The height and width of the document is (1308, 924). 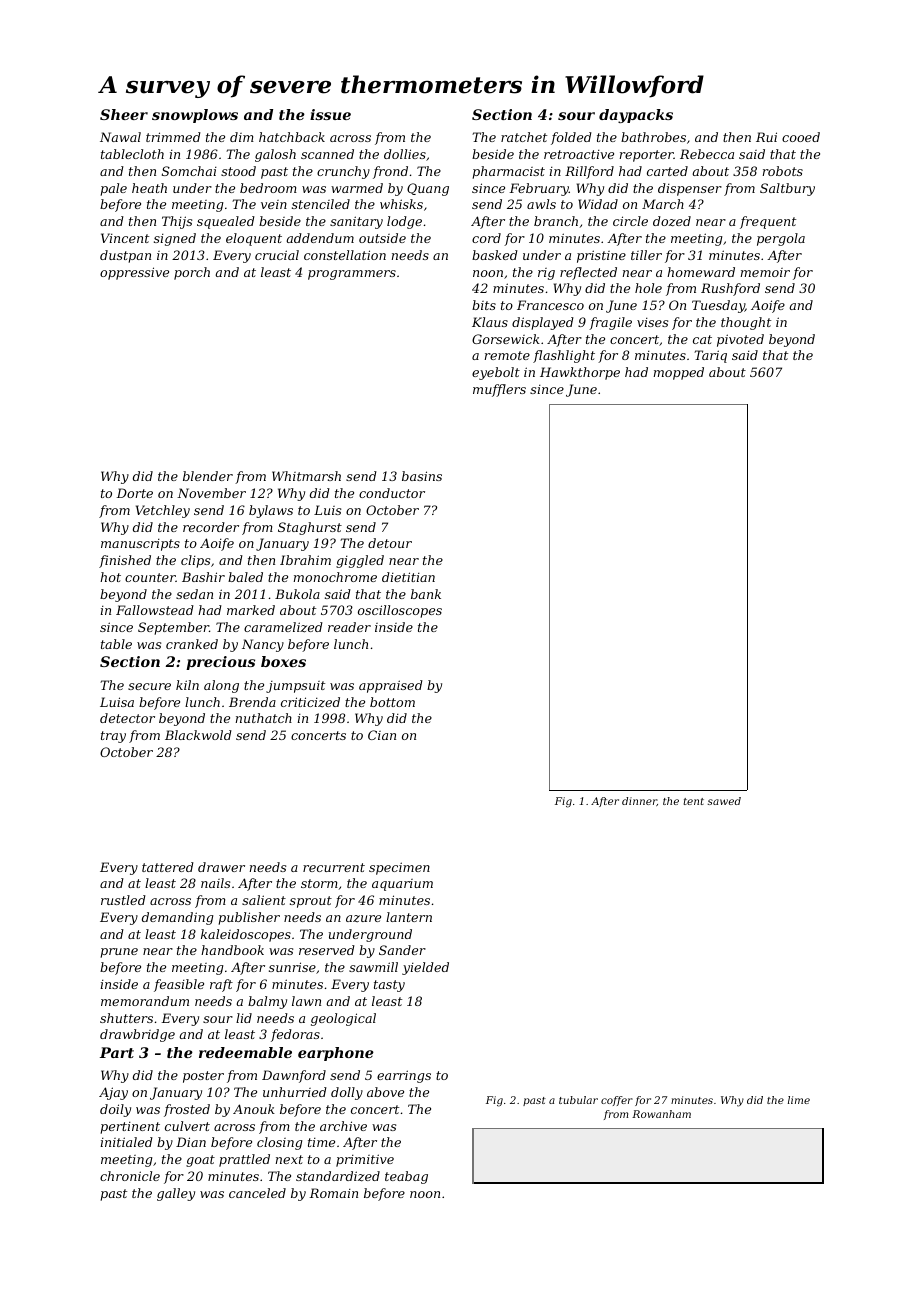 I want to click on issue, so click(x=330, y=114).
